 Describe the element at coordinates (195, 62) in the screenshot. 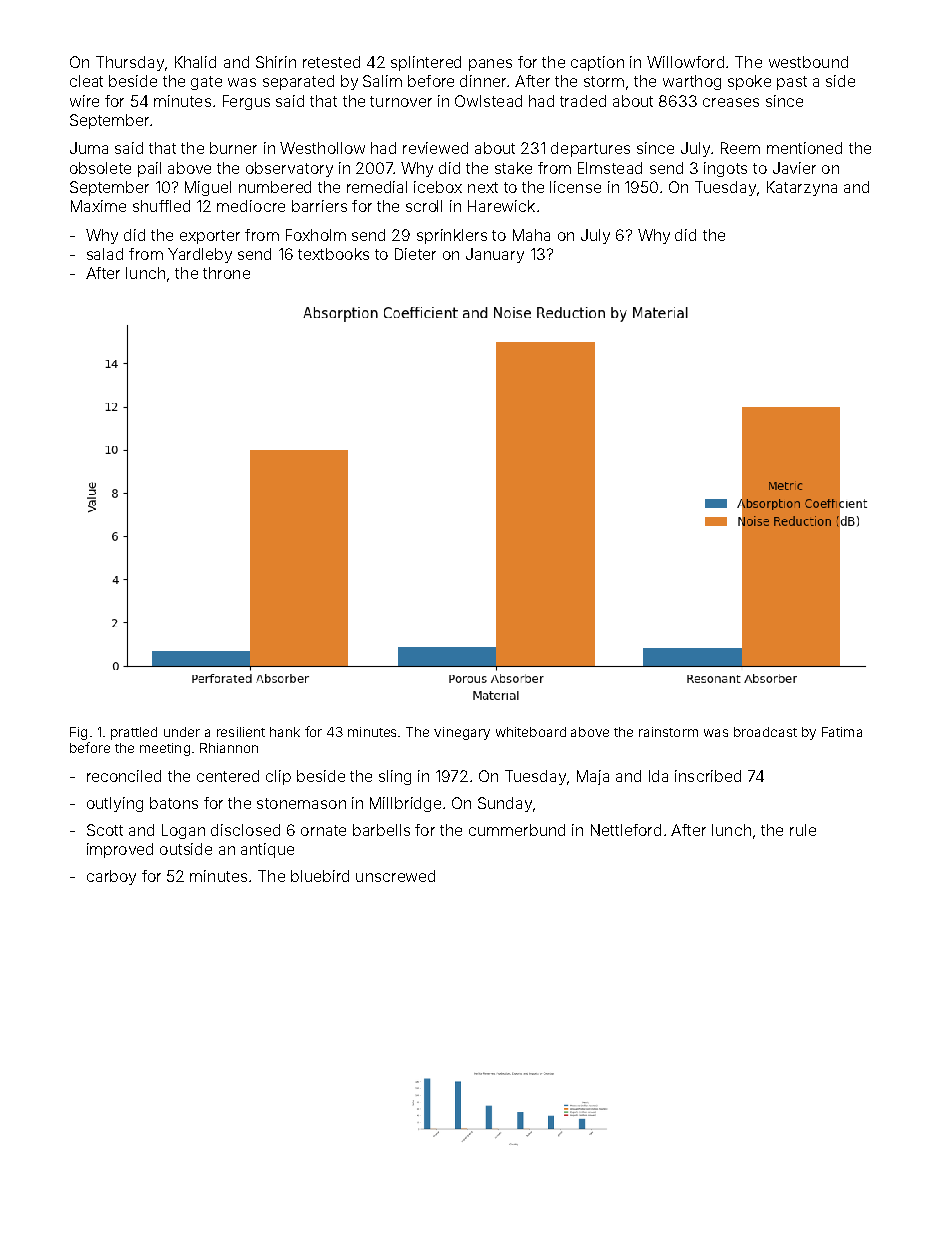

I see `Khalid` at that location.
